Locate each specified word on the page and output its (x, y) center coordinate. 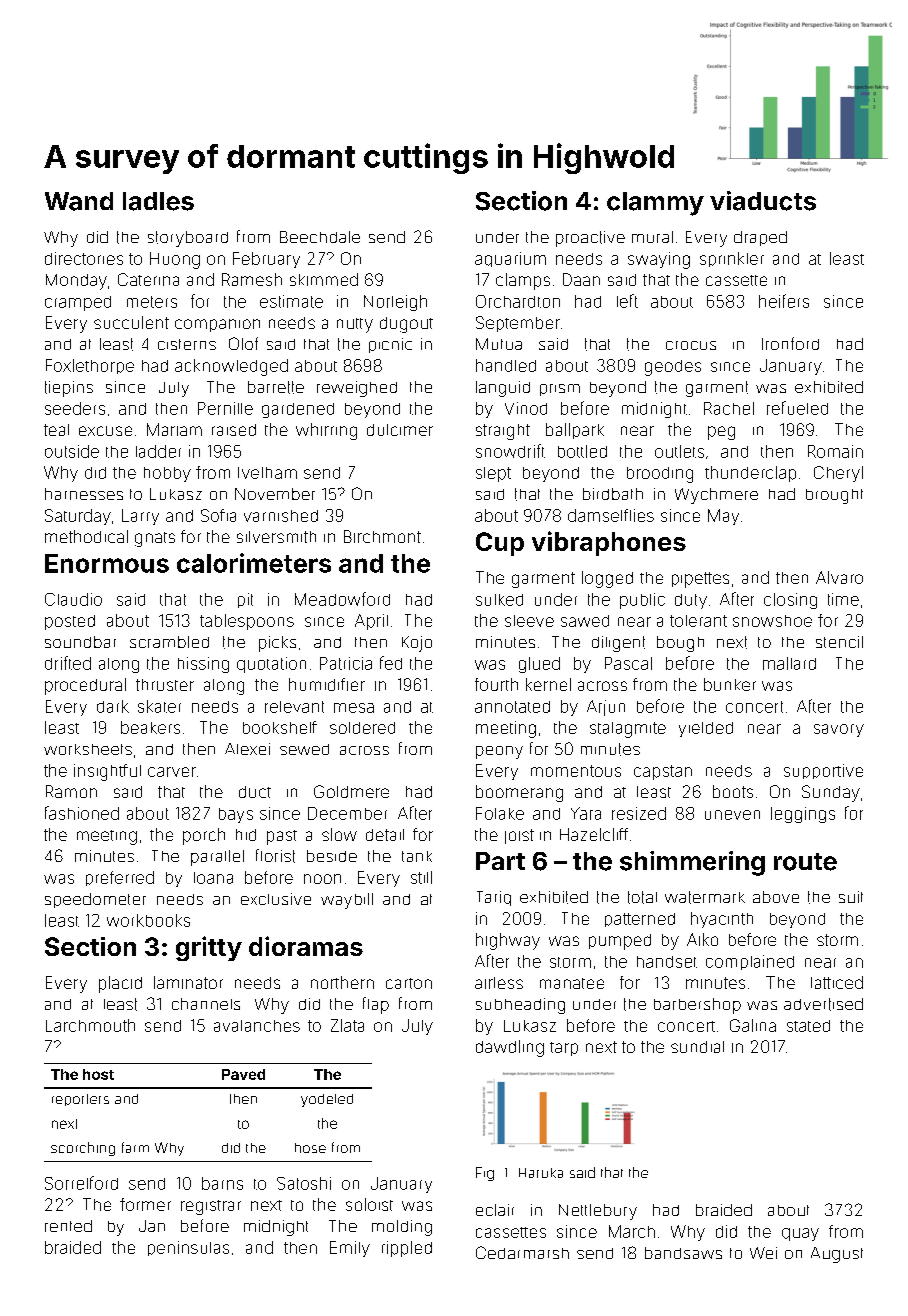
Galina (753, 1025)
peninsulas (188, 1248)
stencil (839, 642)
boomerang (519, 793)
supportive (823, 771)
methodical (86, 536)
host (98, 1074)
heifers (784, 301)
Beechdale (320, 237)
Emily (350, 1249)
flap (376, 1005)
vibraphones (609, 543)
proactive (590, 239)
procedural (85, 686)
